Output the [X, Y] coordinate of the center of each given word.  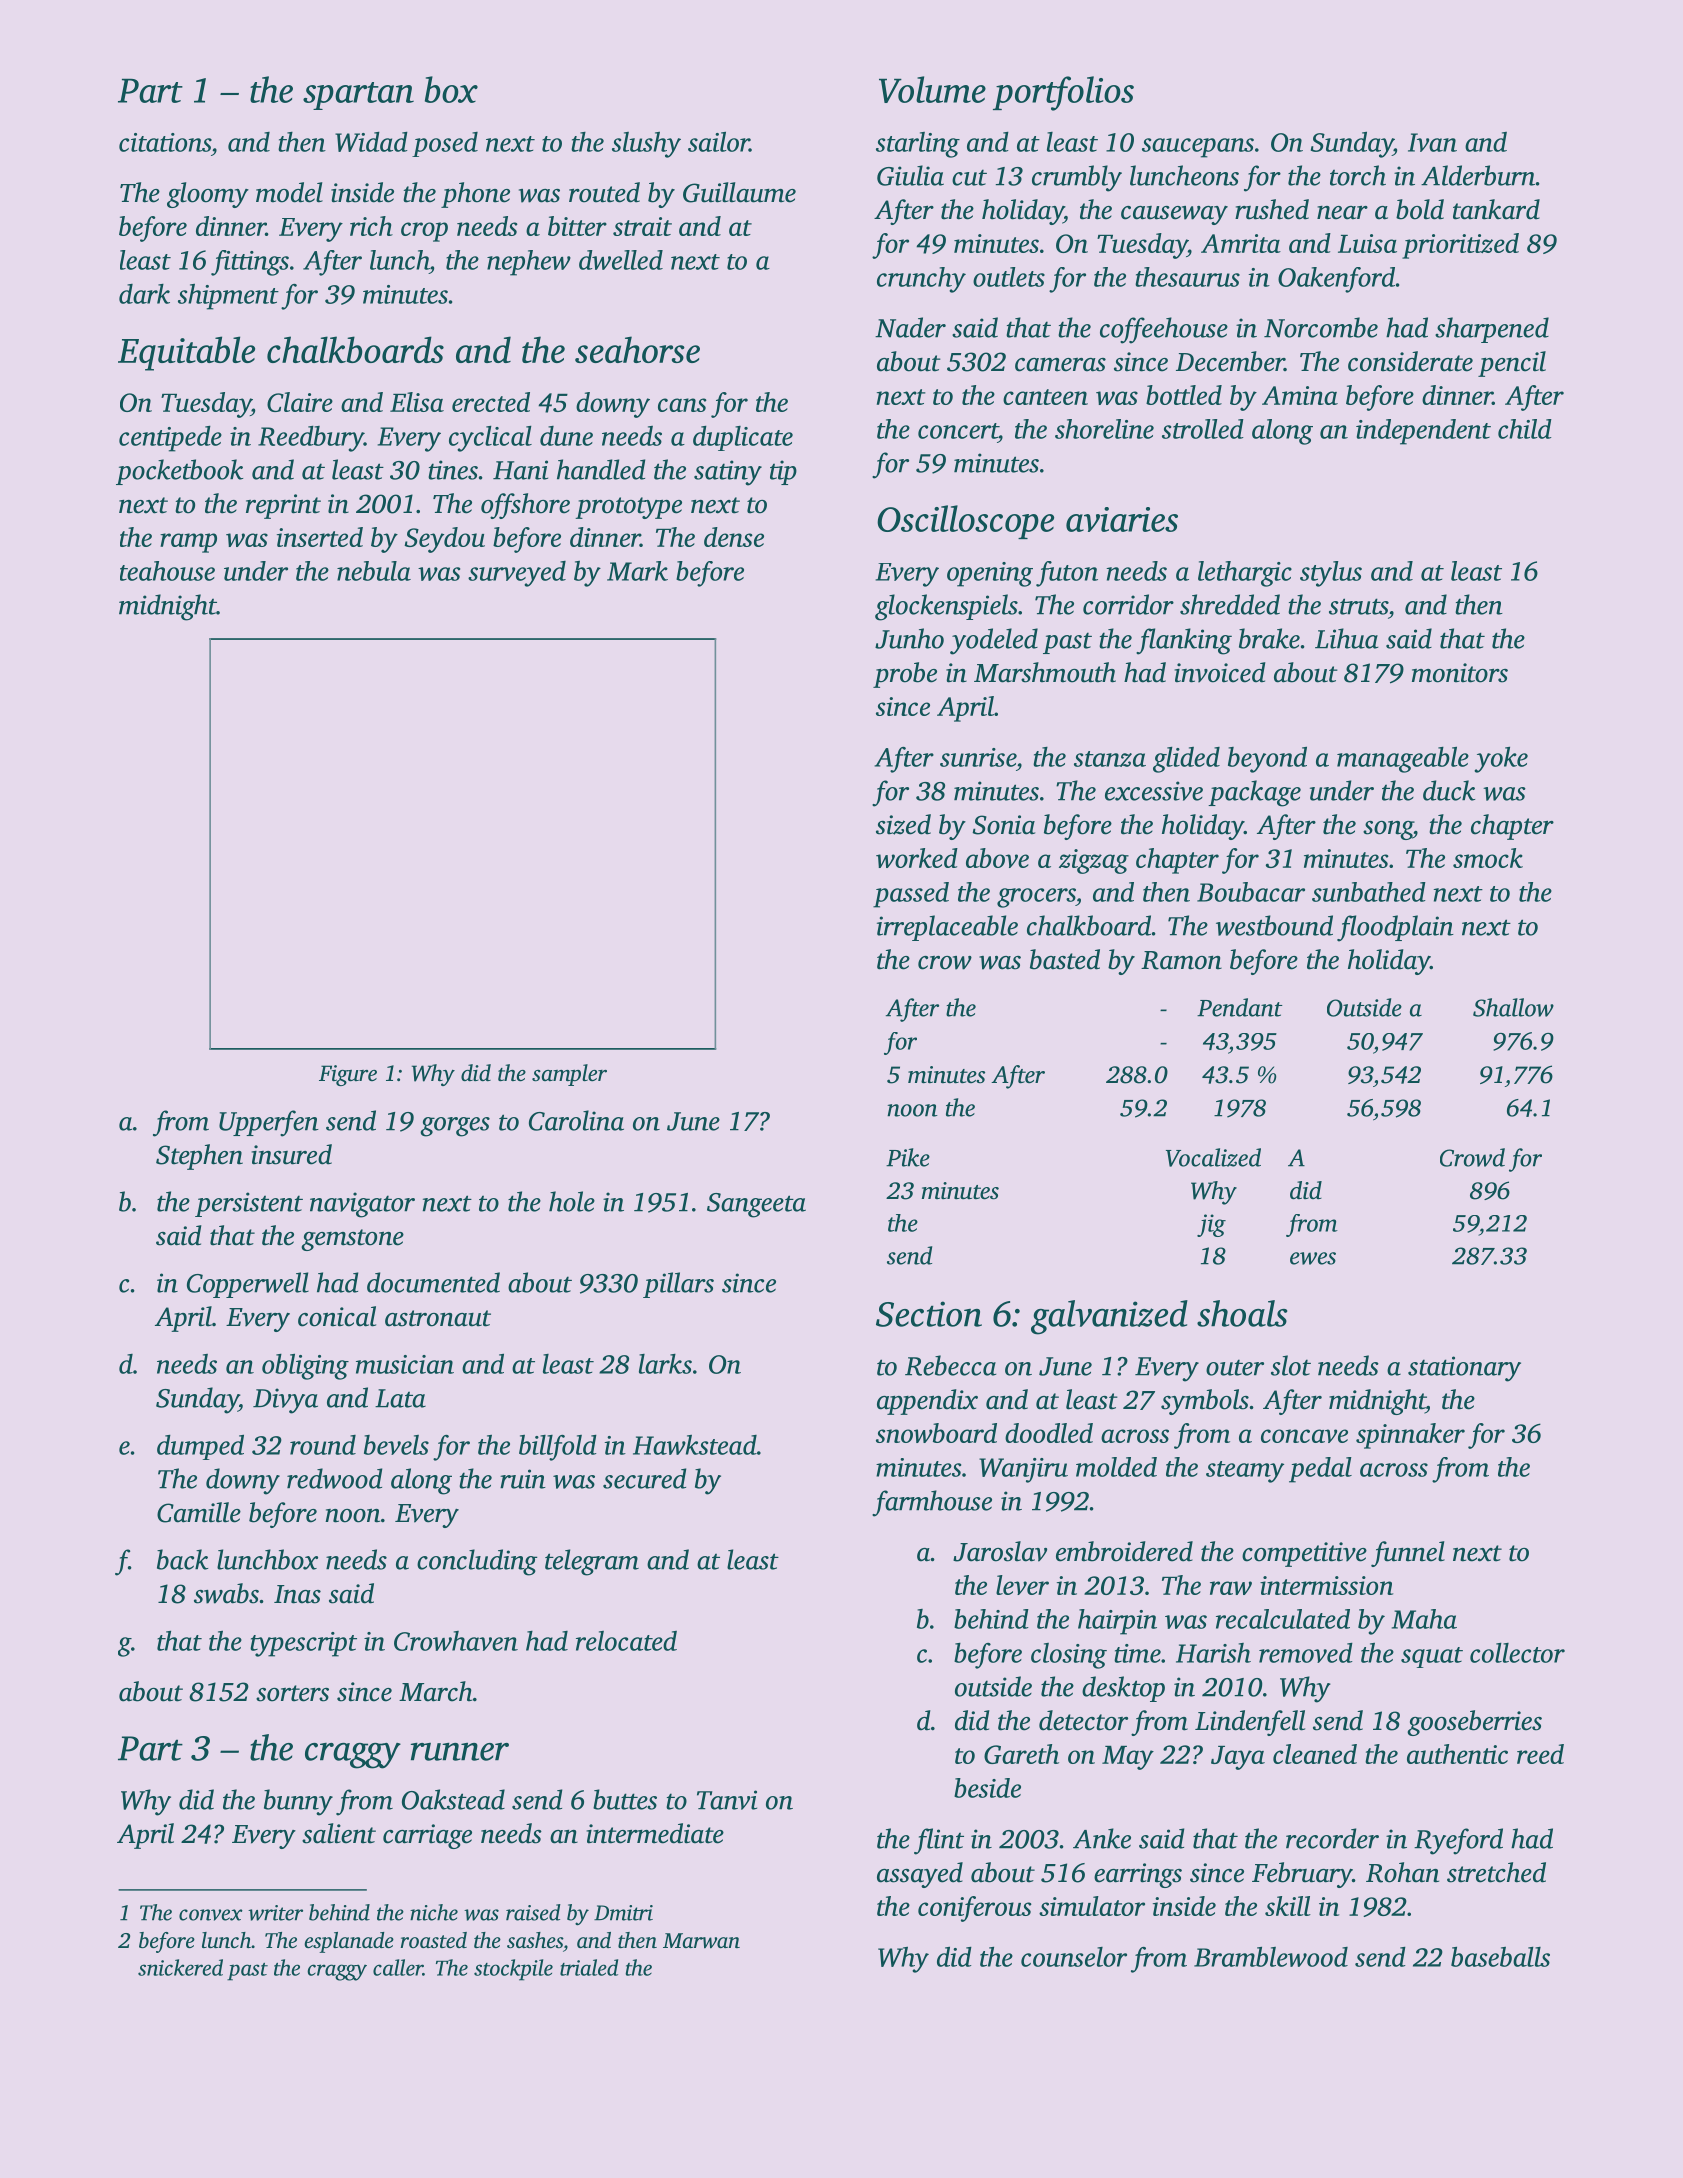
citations [165, 142]
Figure [348, 1075]
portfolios [1063, 93]
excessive [1154, 791]
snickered [180, 1967]
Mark [637, 571]
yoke [1501, 760]
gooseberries [1474, 1723]
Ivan [1432, 142]
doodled [1049, 1433]
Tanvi [727, 1800]
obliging [305, 1367]
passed [911, 895]
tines [453, 470]
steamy [1245, 1472]
